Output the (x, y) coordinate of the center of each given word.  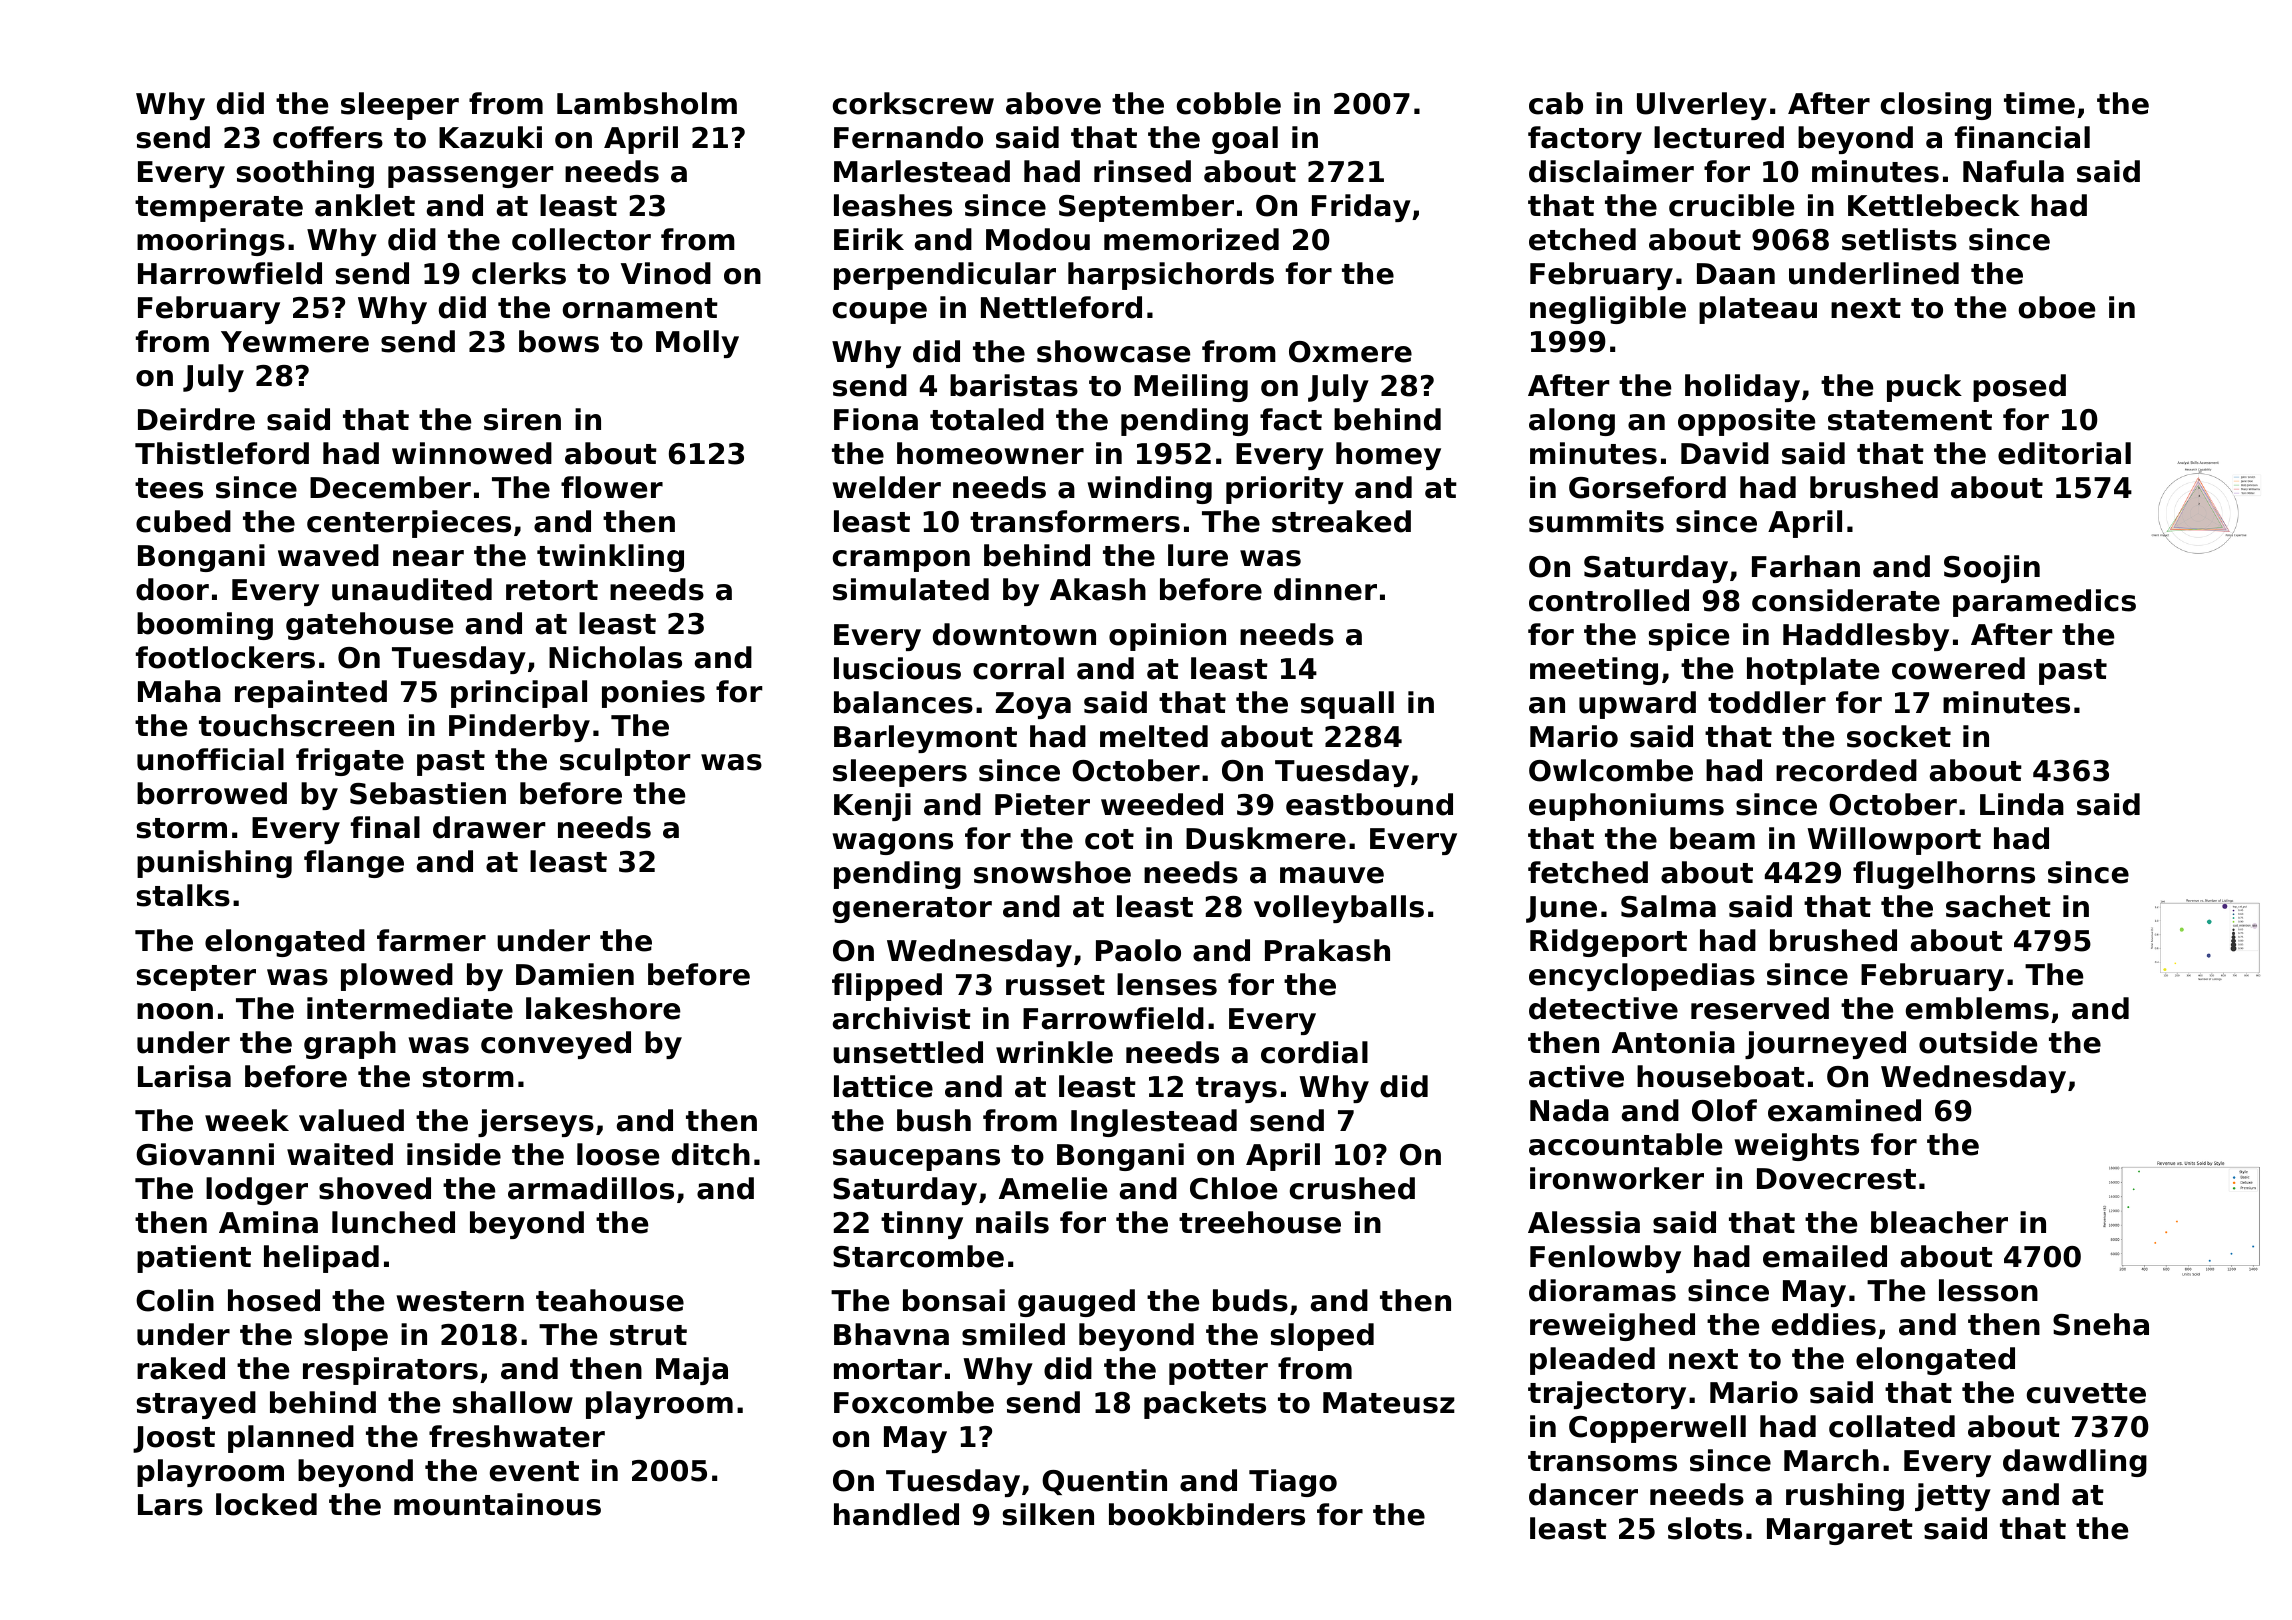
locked (266, 1504)
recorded (1846, 770)
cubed (183, 521)
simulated (911, 589)
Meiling (1191, 388)
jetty (1953, 1497)
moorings (211, 242)
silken (1048, 1514)
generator (912, 910)
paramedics (2044, 603)
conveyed (556, 1045)
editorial (2064, 453)
